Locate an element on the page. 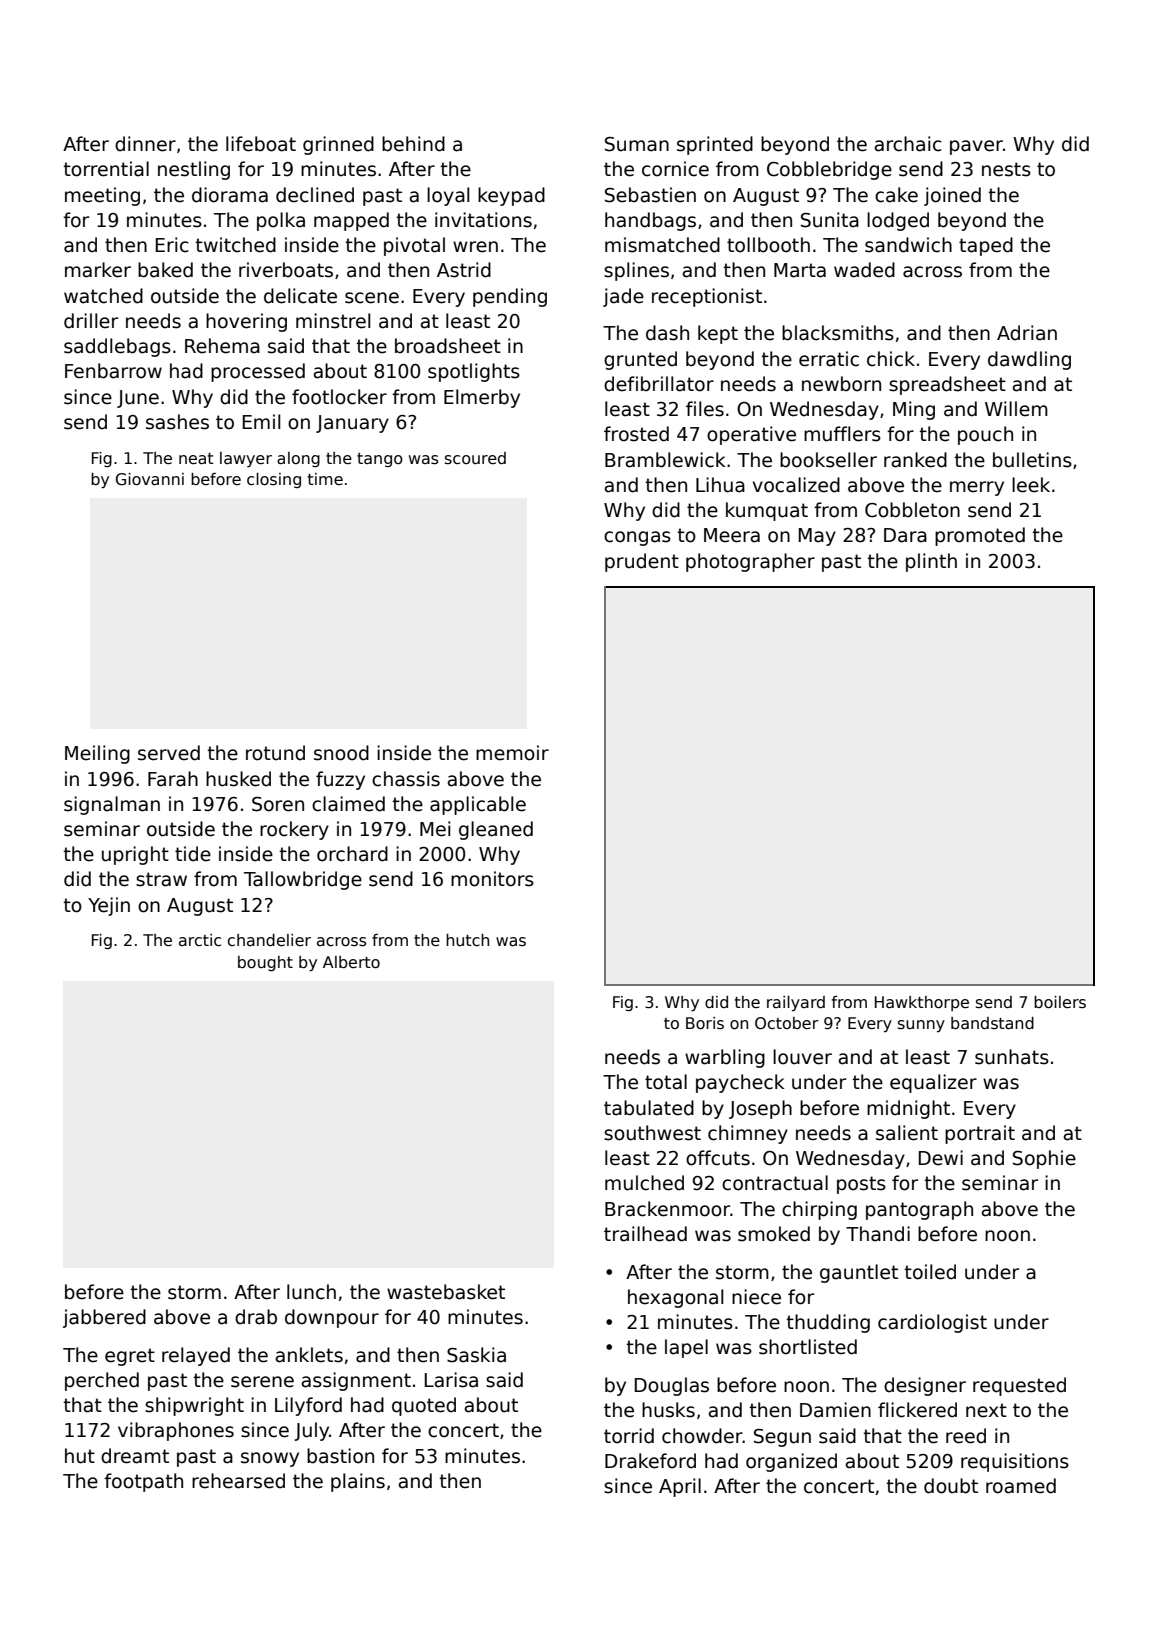  photographer is located at coordinates (750, 562).
